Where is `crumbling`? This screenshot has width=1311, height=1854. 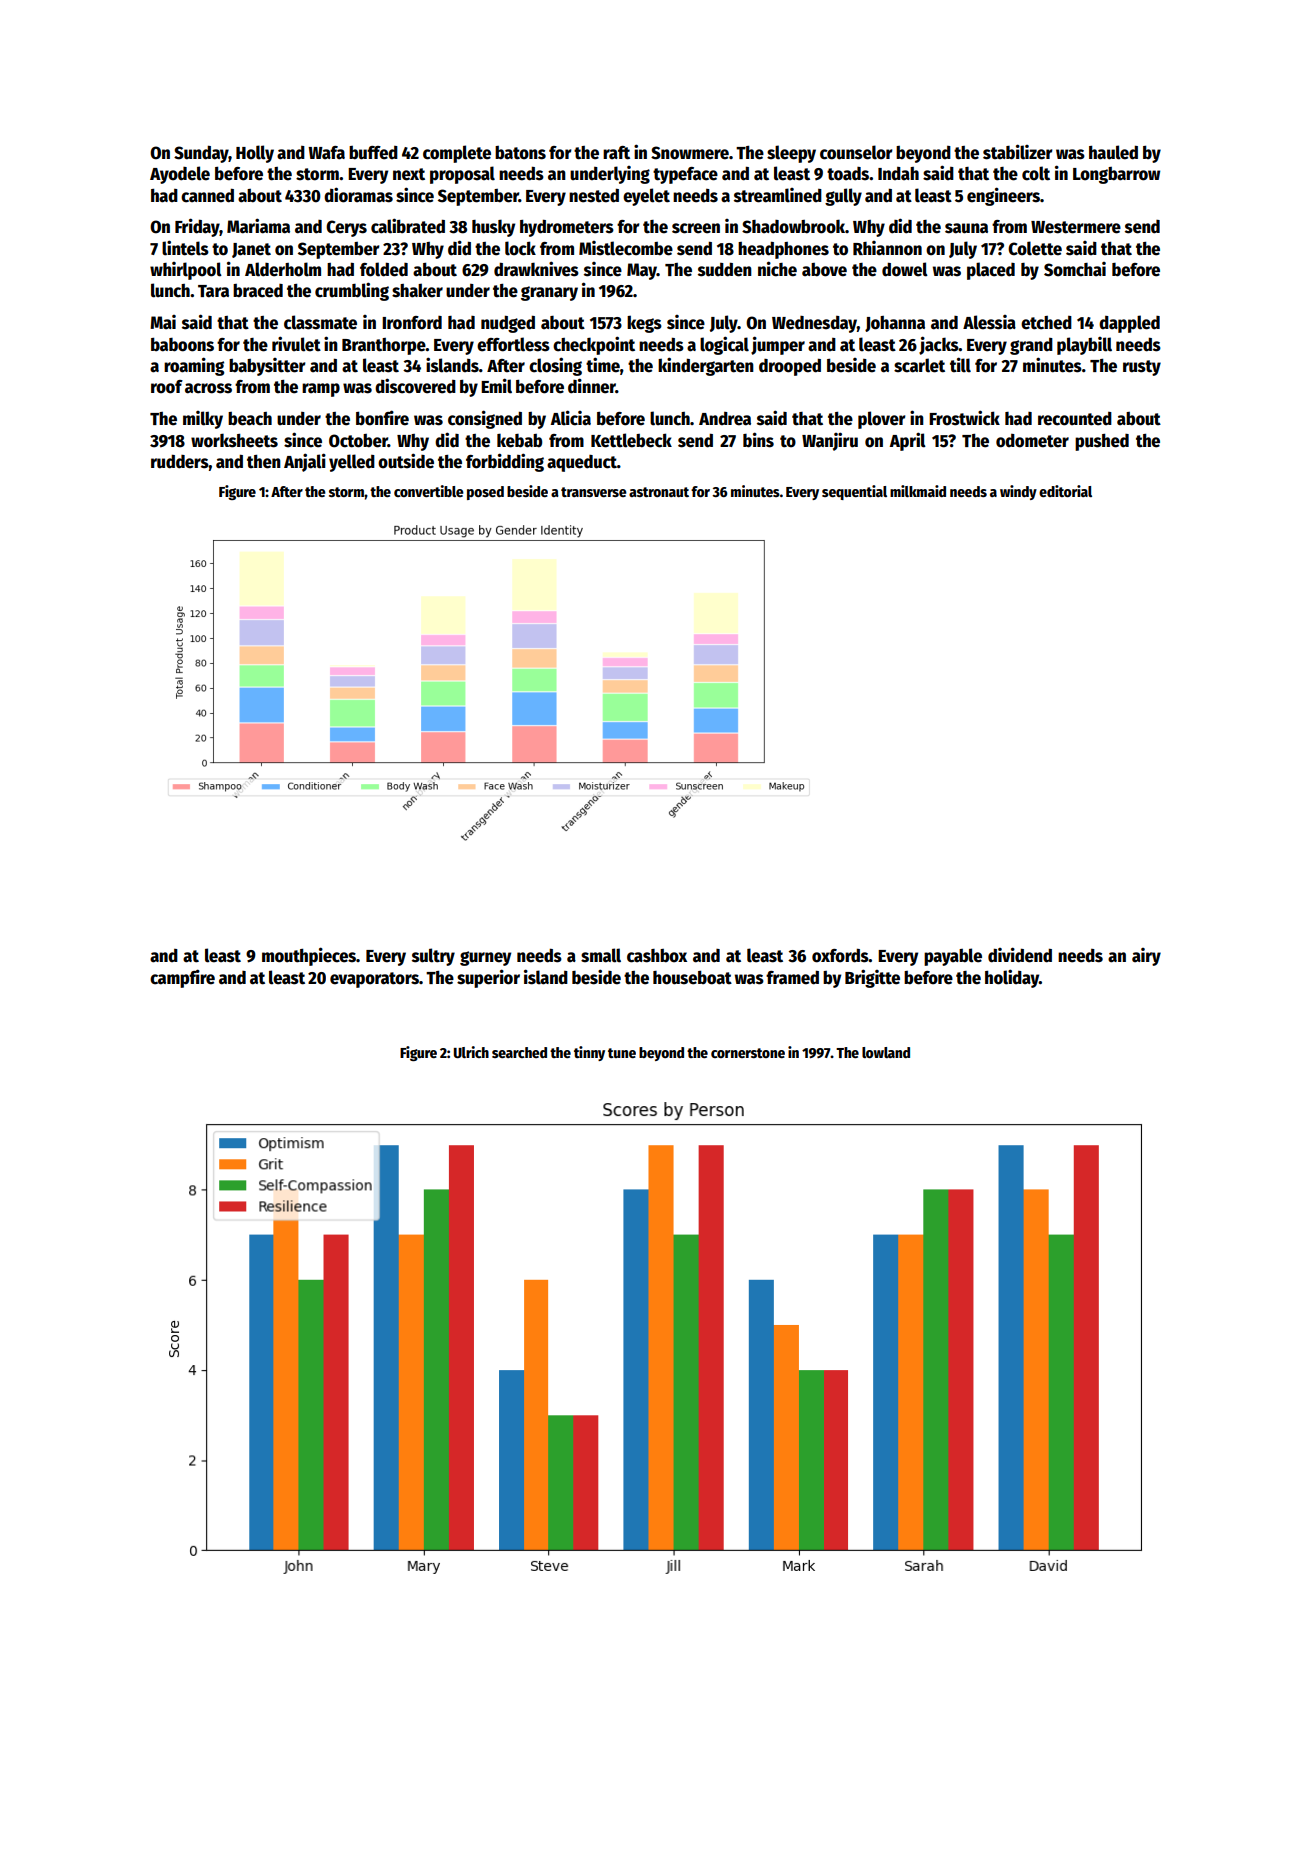 crumbling is located at coordinates (352, 291).
